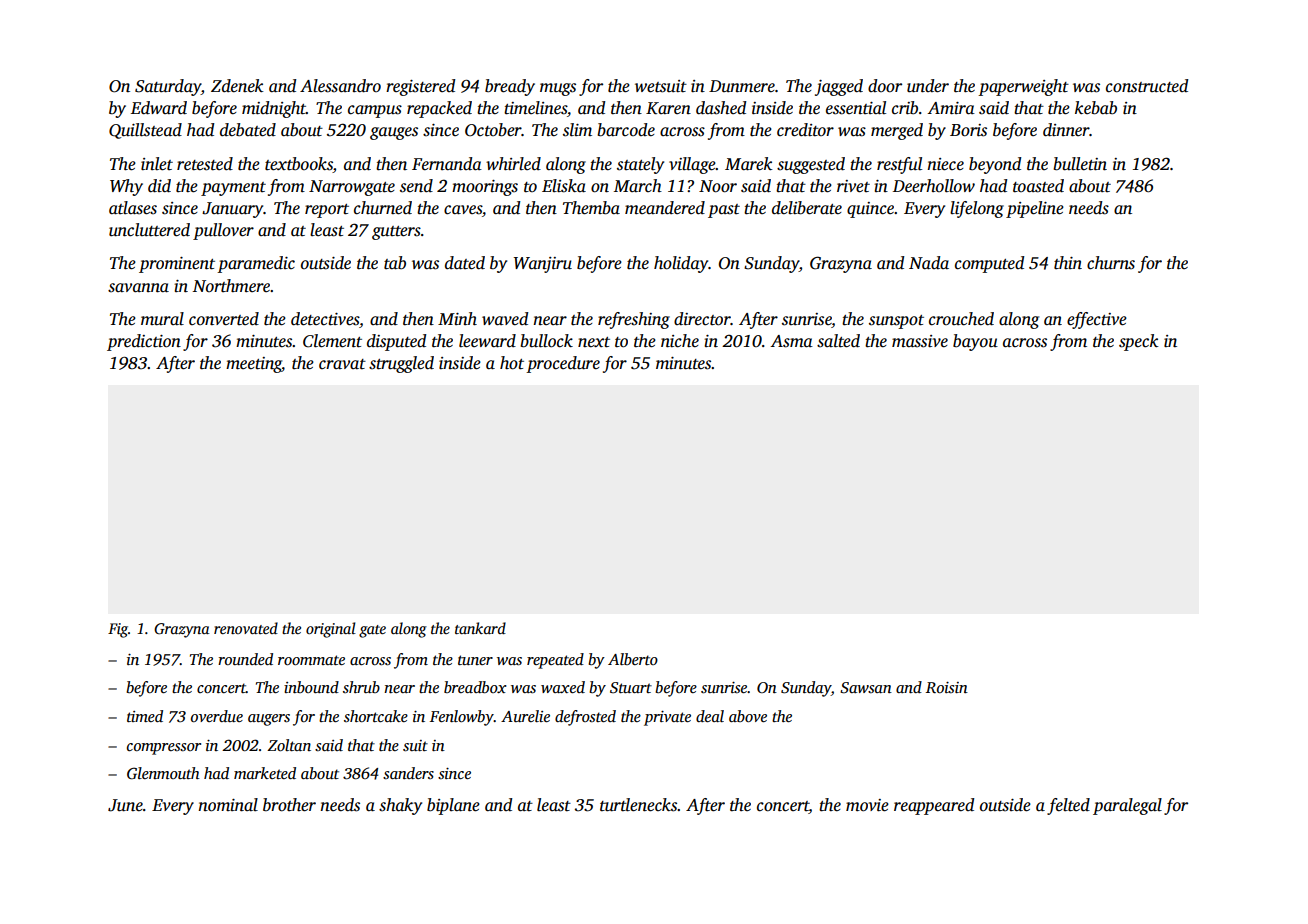  Describe the element at coordinates (228, 805) in the screenshot. I see `nominal` at that location.
